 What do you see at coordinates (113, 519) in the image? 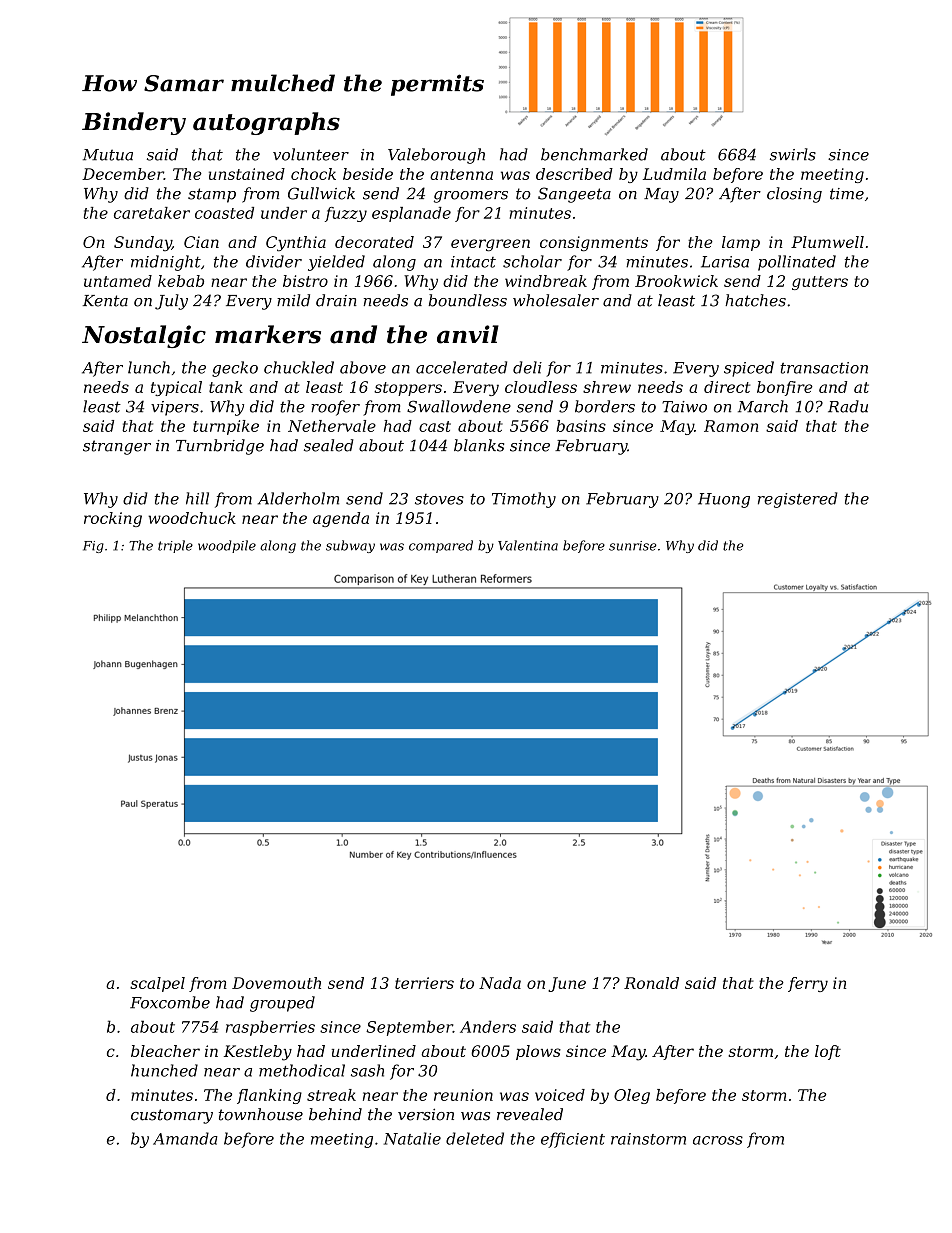
I see `rocking` at bounding box center [113, 519].
